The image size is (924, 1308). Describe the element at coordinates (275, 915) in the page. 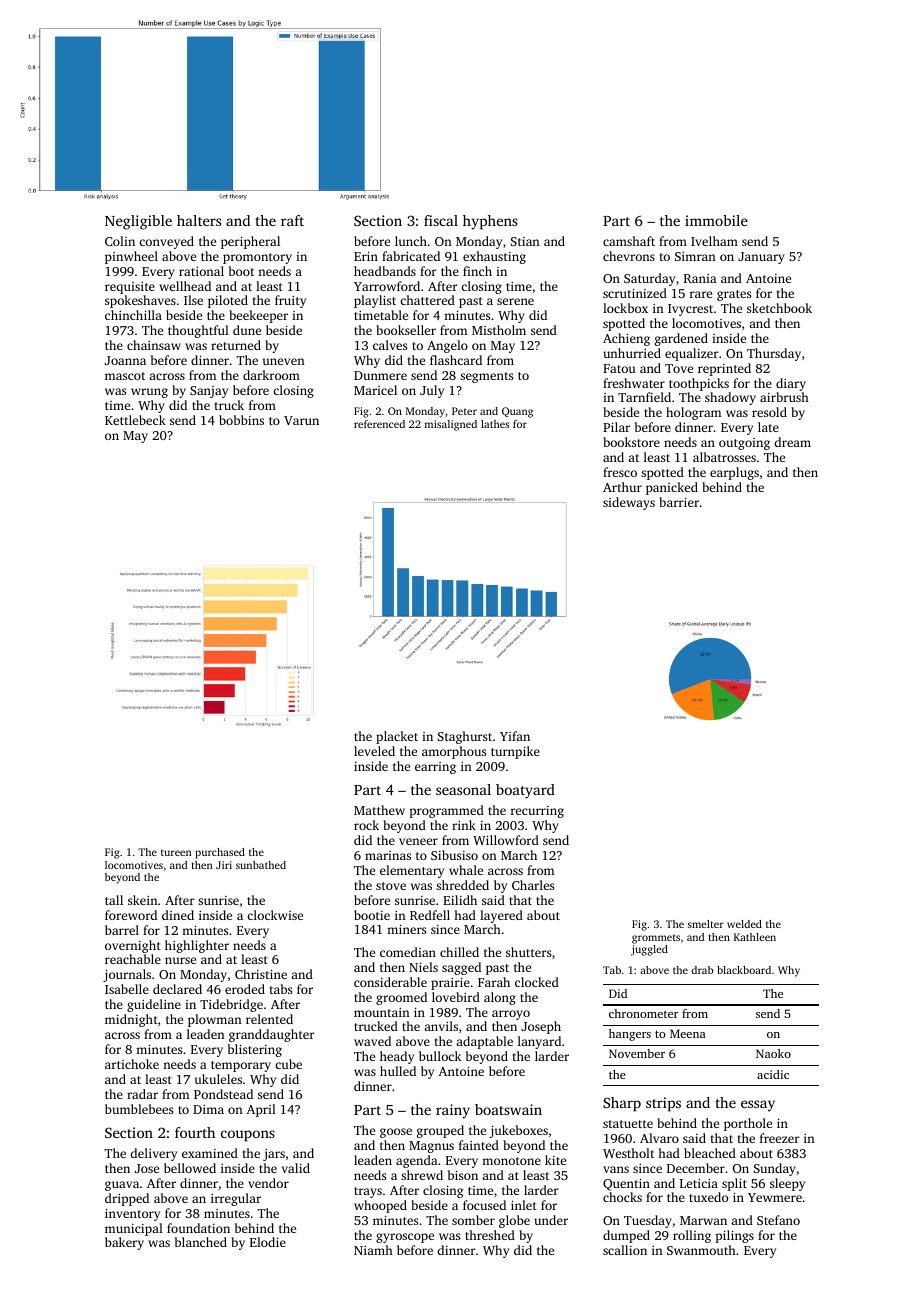

I see `clockwise` at that location.
